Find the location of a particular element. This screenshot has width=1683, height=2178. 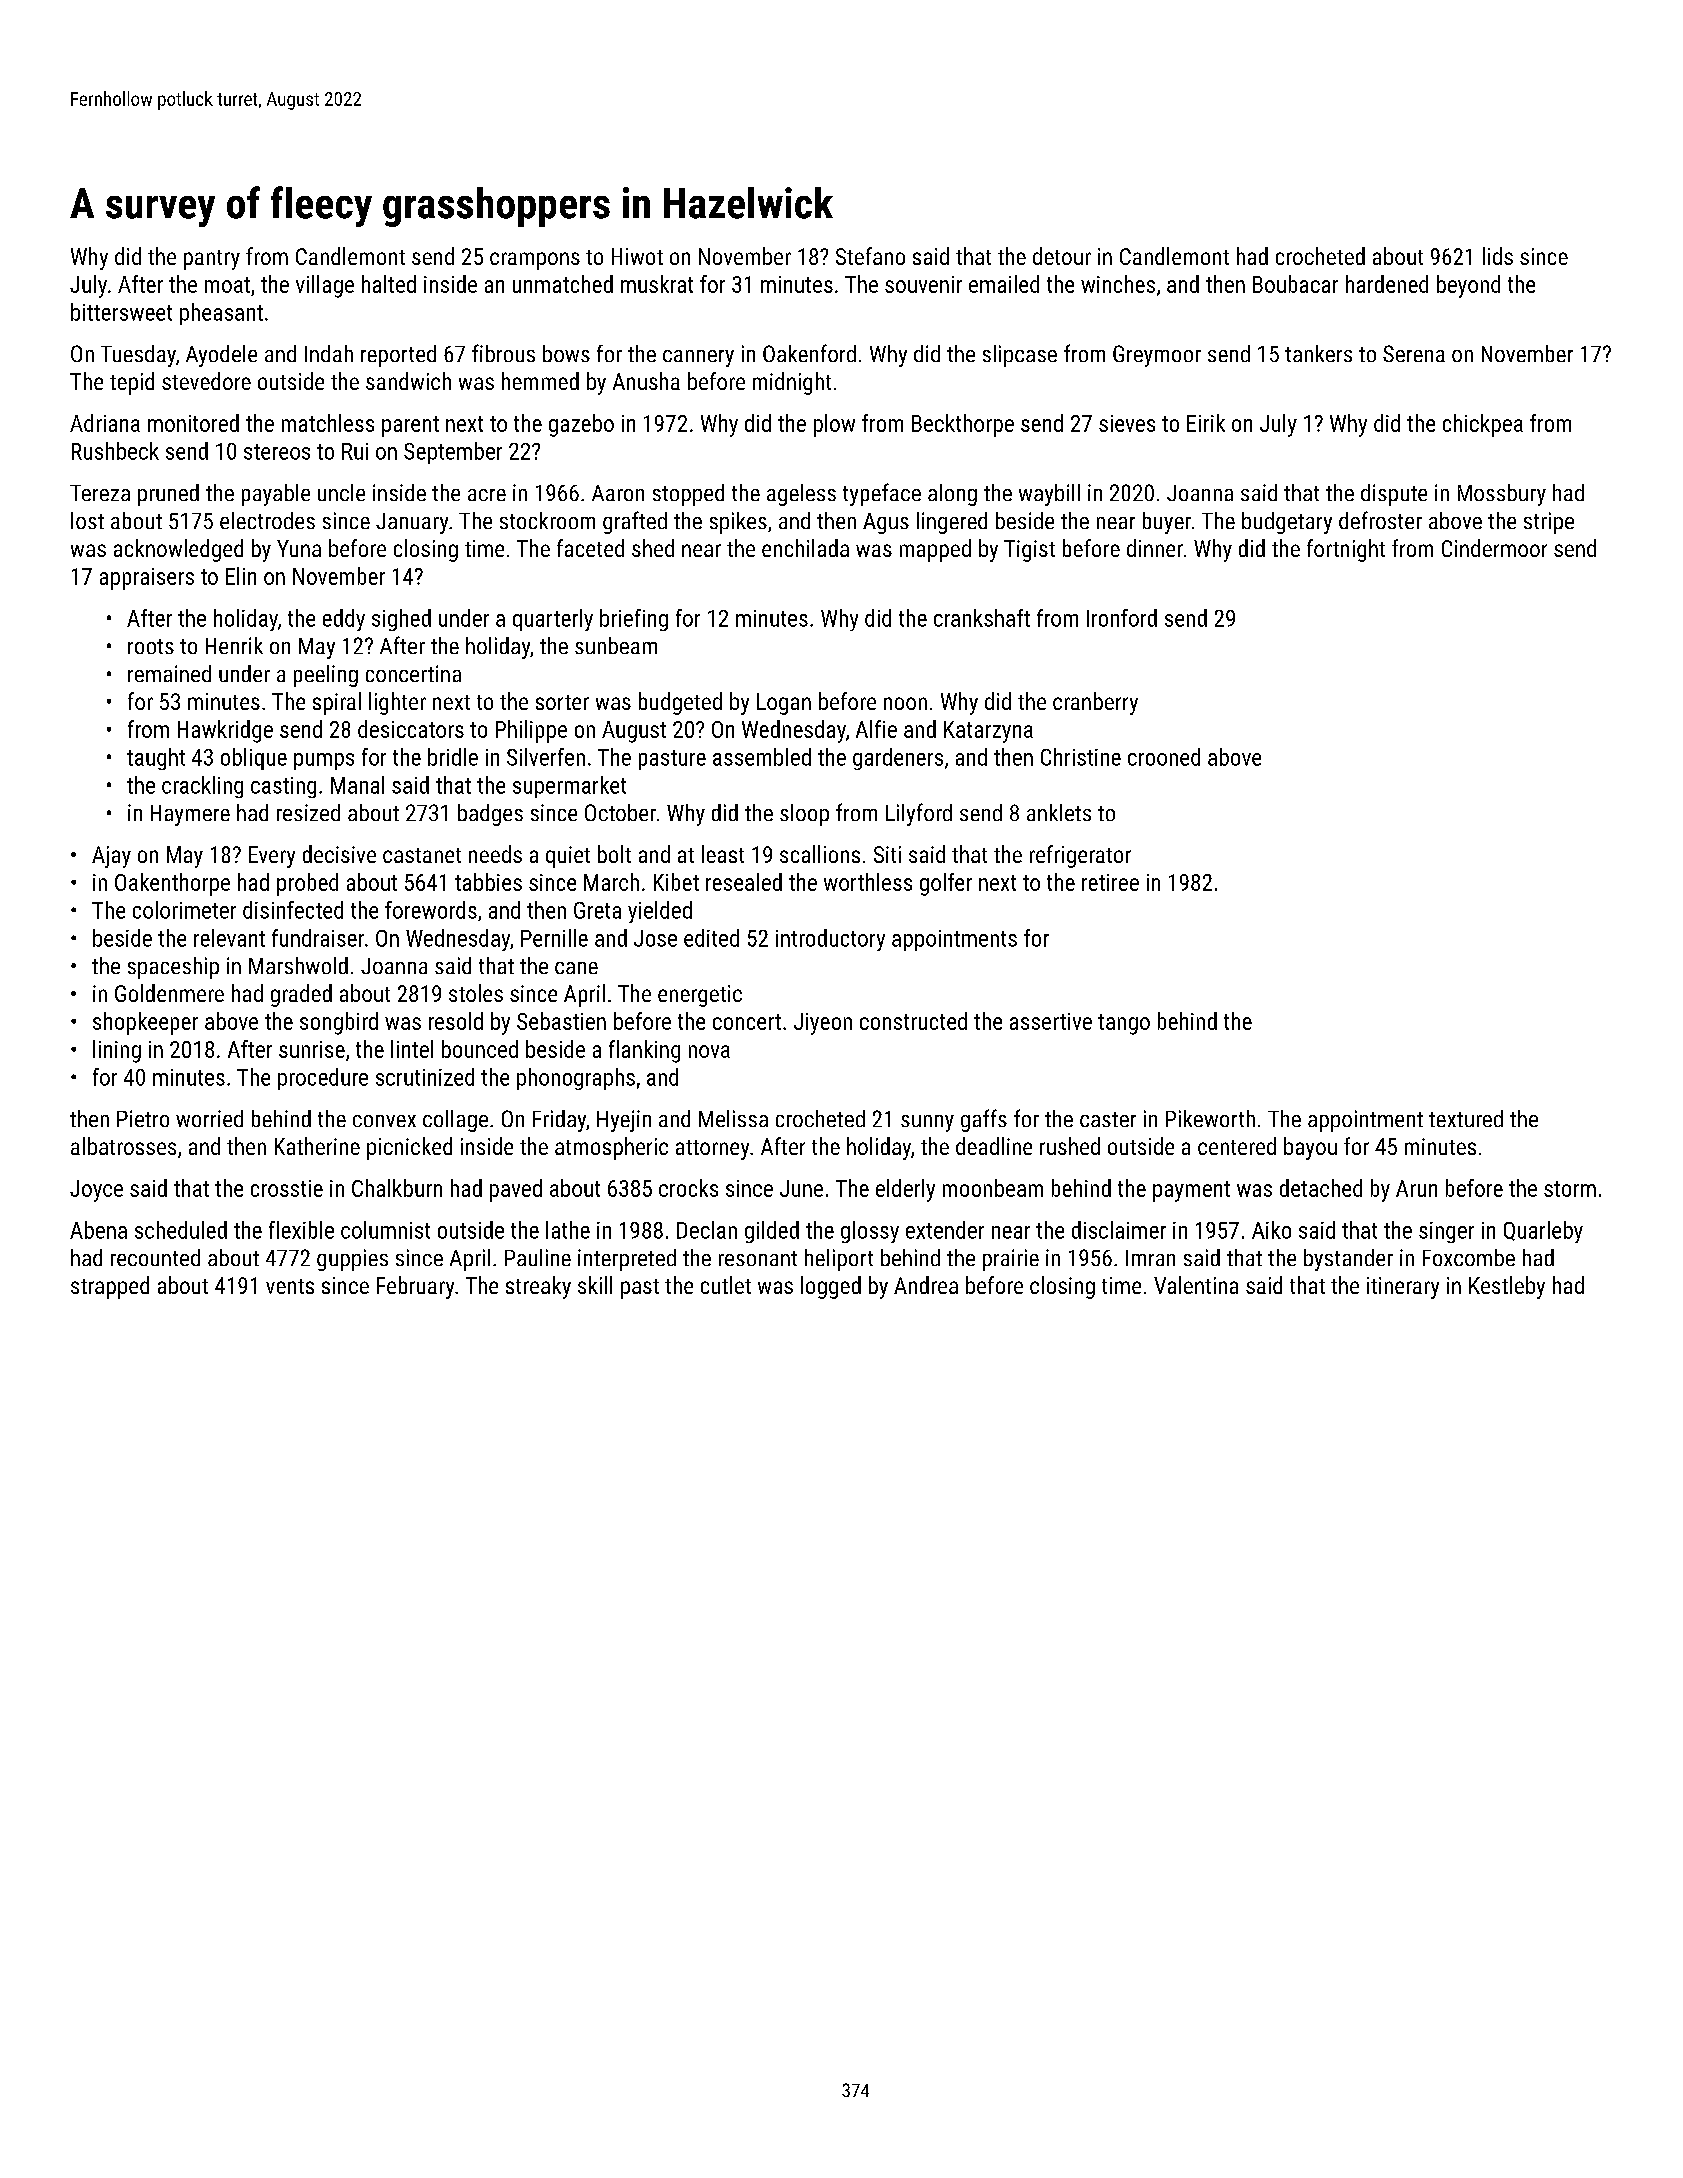

lids is located at coordinates (1498, 256).
